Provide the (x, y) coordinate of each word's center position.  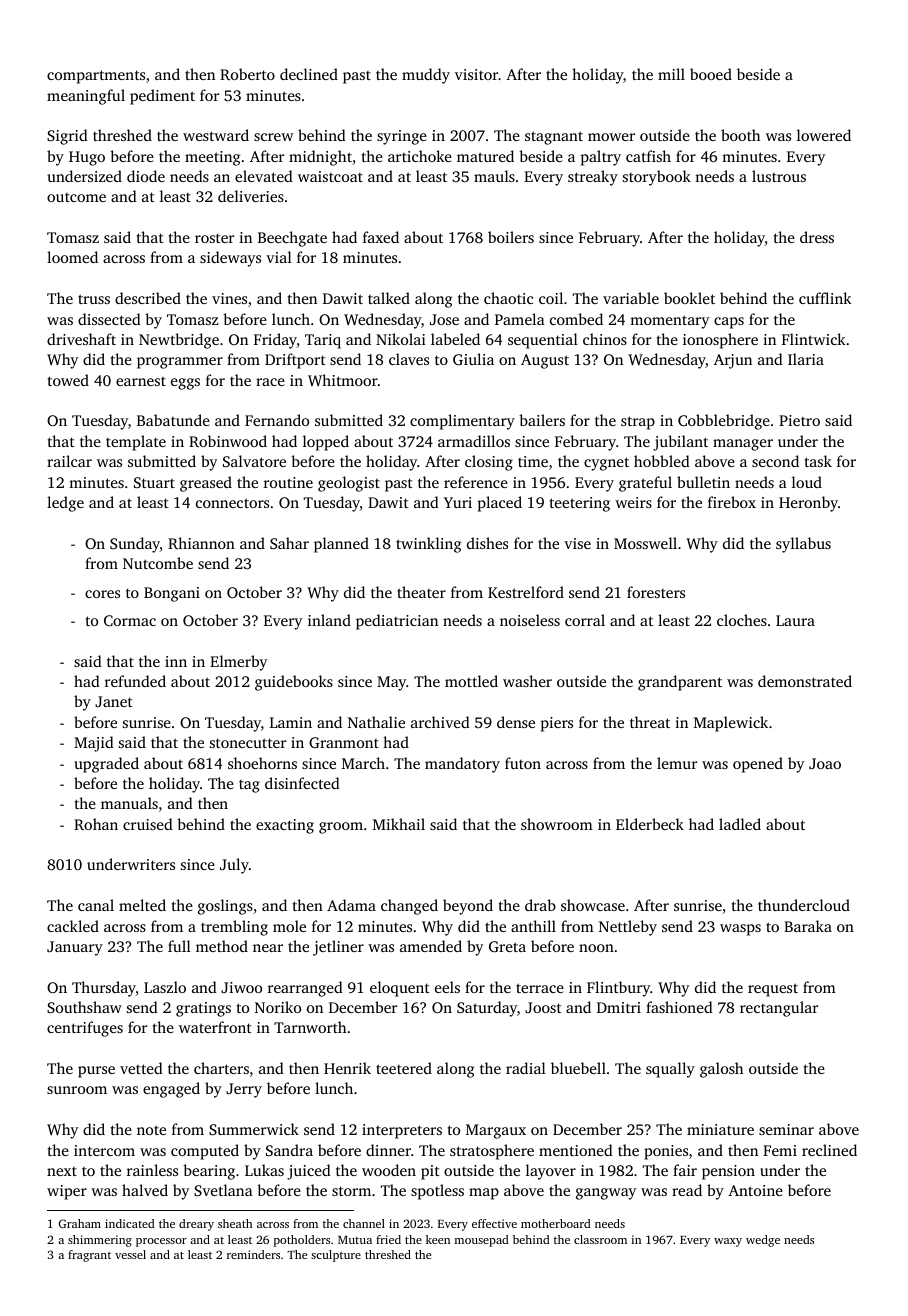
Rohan (96, 824)
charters (221, 1068)
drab (540, 905)
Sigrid (67, 137)
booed (711, 74)
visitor (477, 74)
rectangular (779, 1009)
